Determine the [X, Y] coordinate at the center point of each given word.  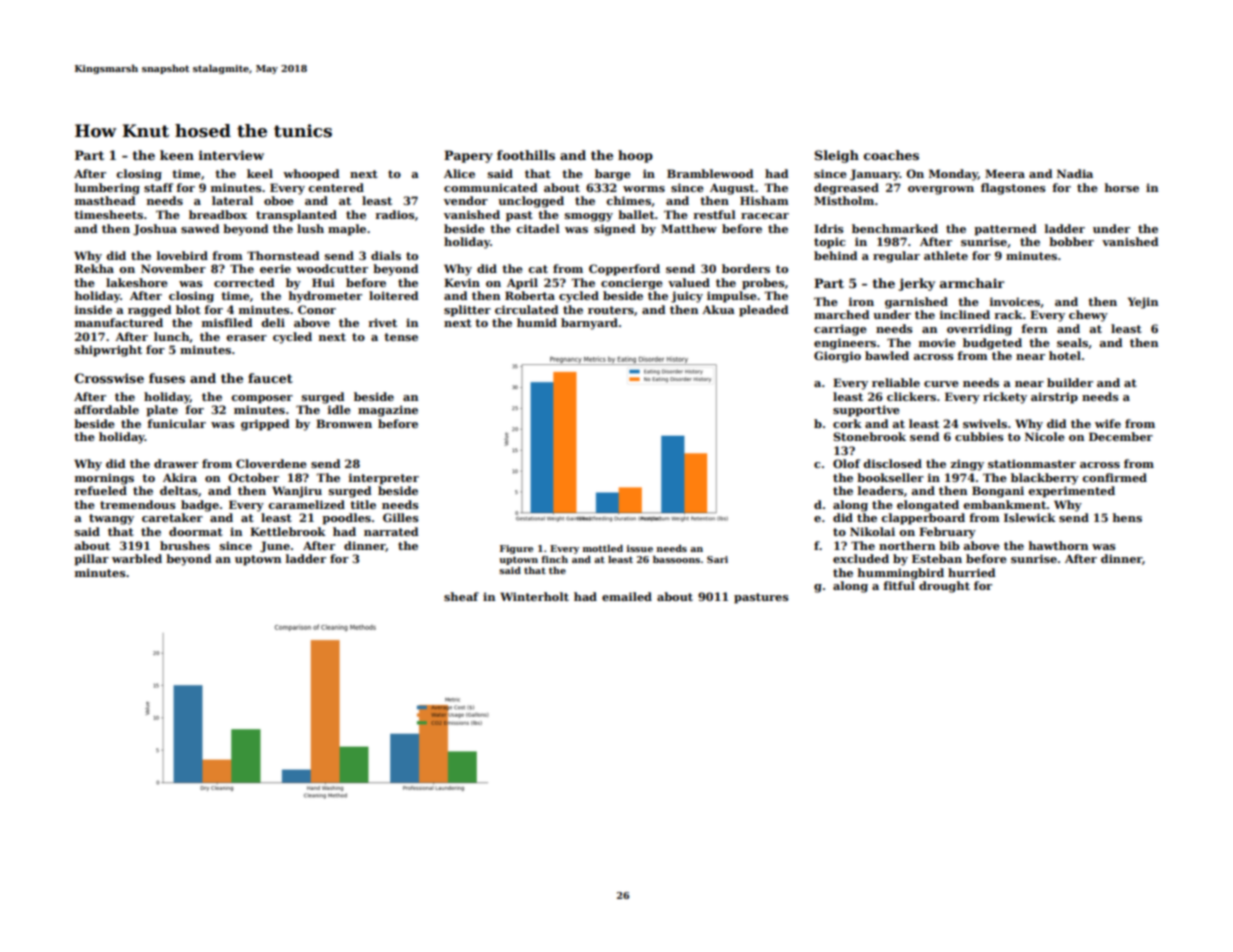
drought [944, 587]
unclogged [531, 202]
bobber [1071, 241]
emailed [627, 596]
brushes [185, 545]
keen [177, 155]
